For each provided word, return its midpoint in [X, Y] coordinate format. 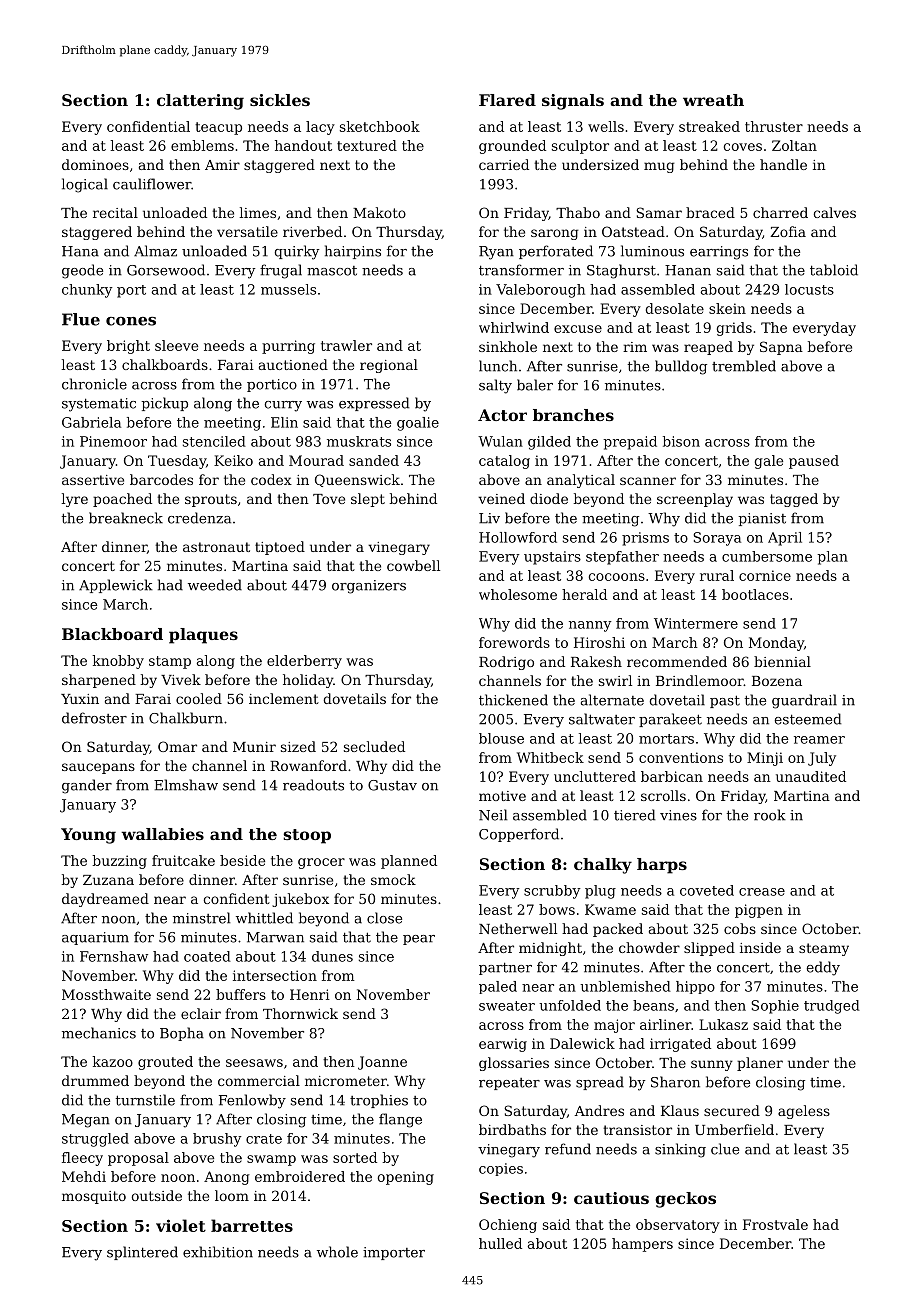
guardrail [804, 701]
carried [504, 164]
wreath [713, 100]
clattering [200, 102]
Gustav [392, 785]
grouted [165, 1063]
